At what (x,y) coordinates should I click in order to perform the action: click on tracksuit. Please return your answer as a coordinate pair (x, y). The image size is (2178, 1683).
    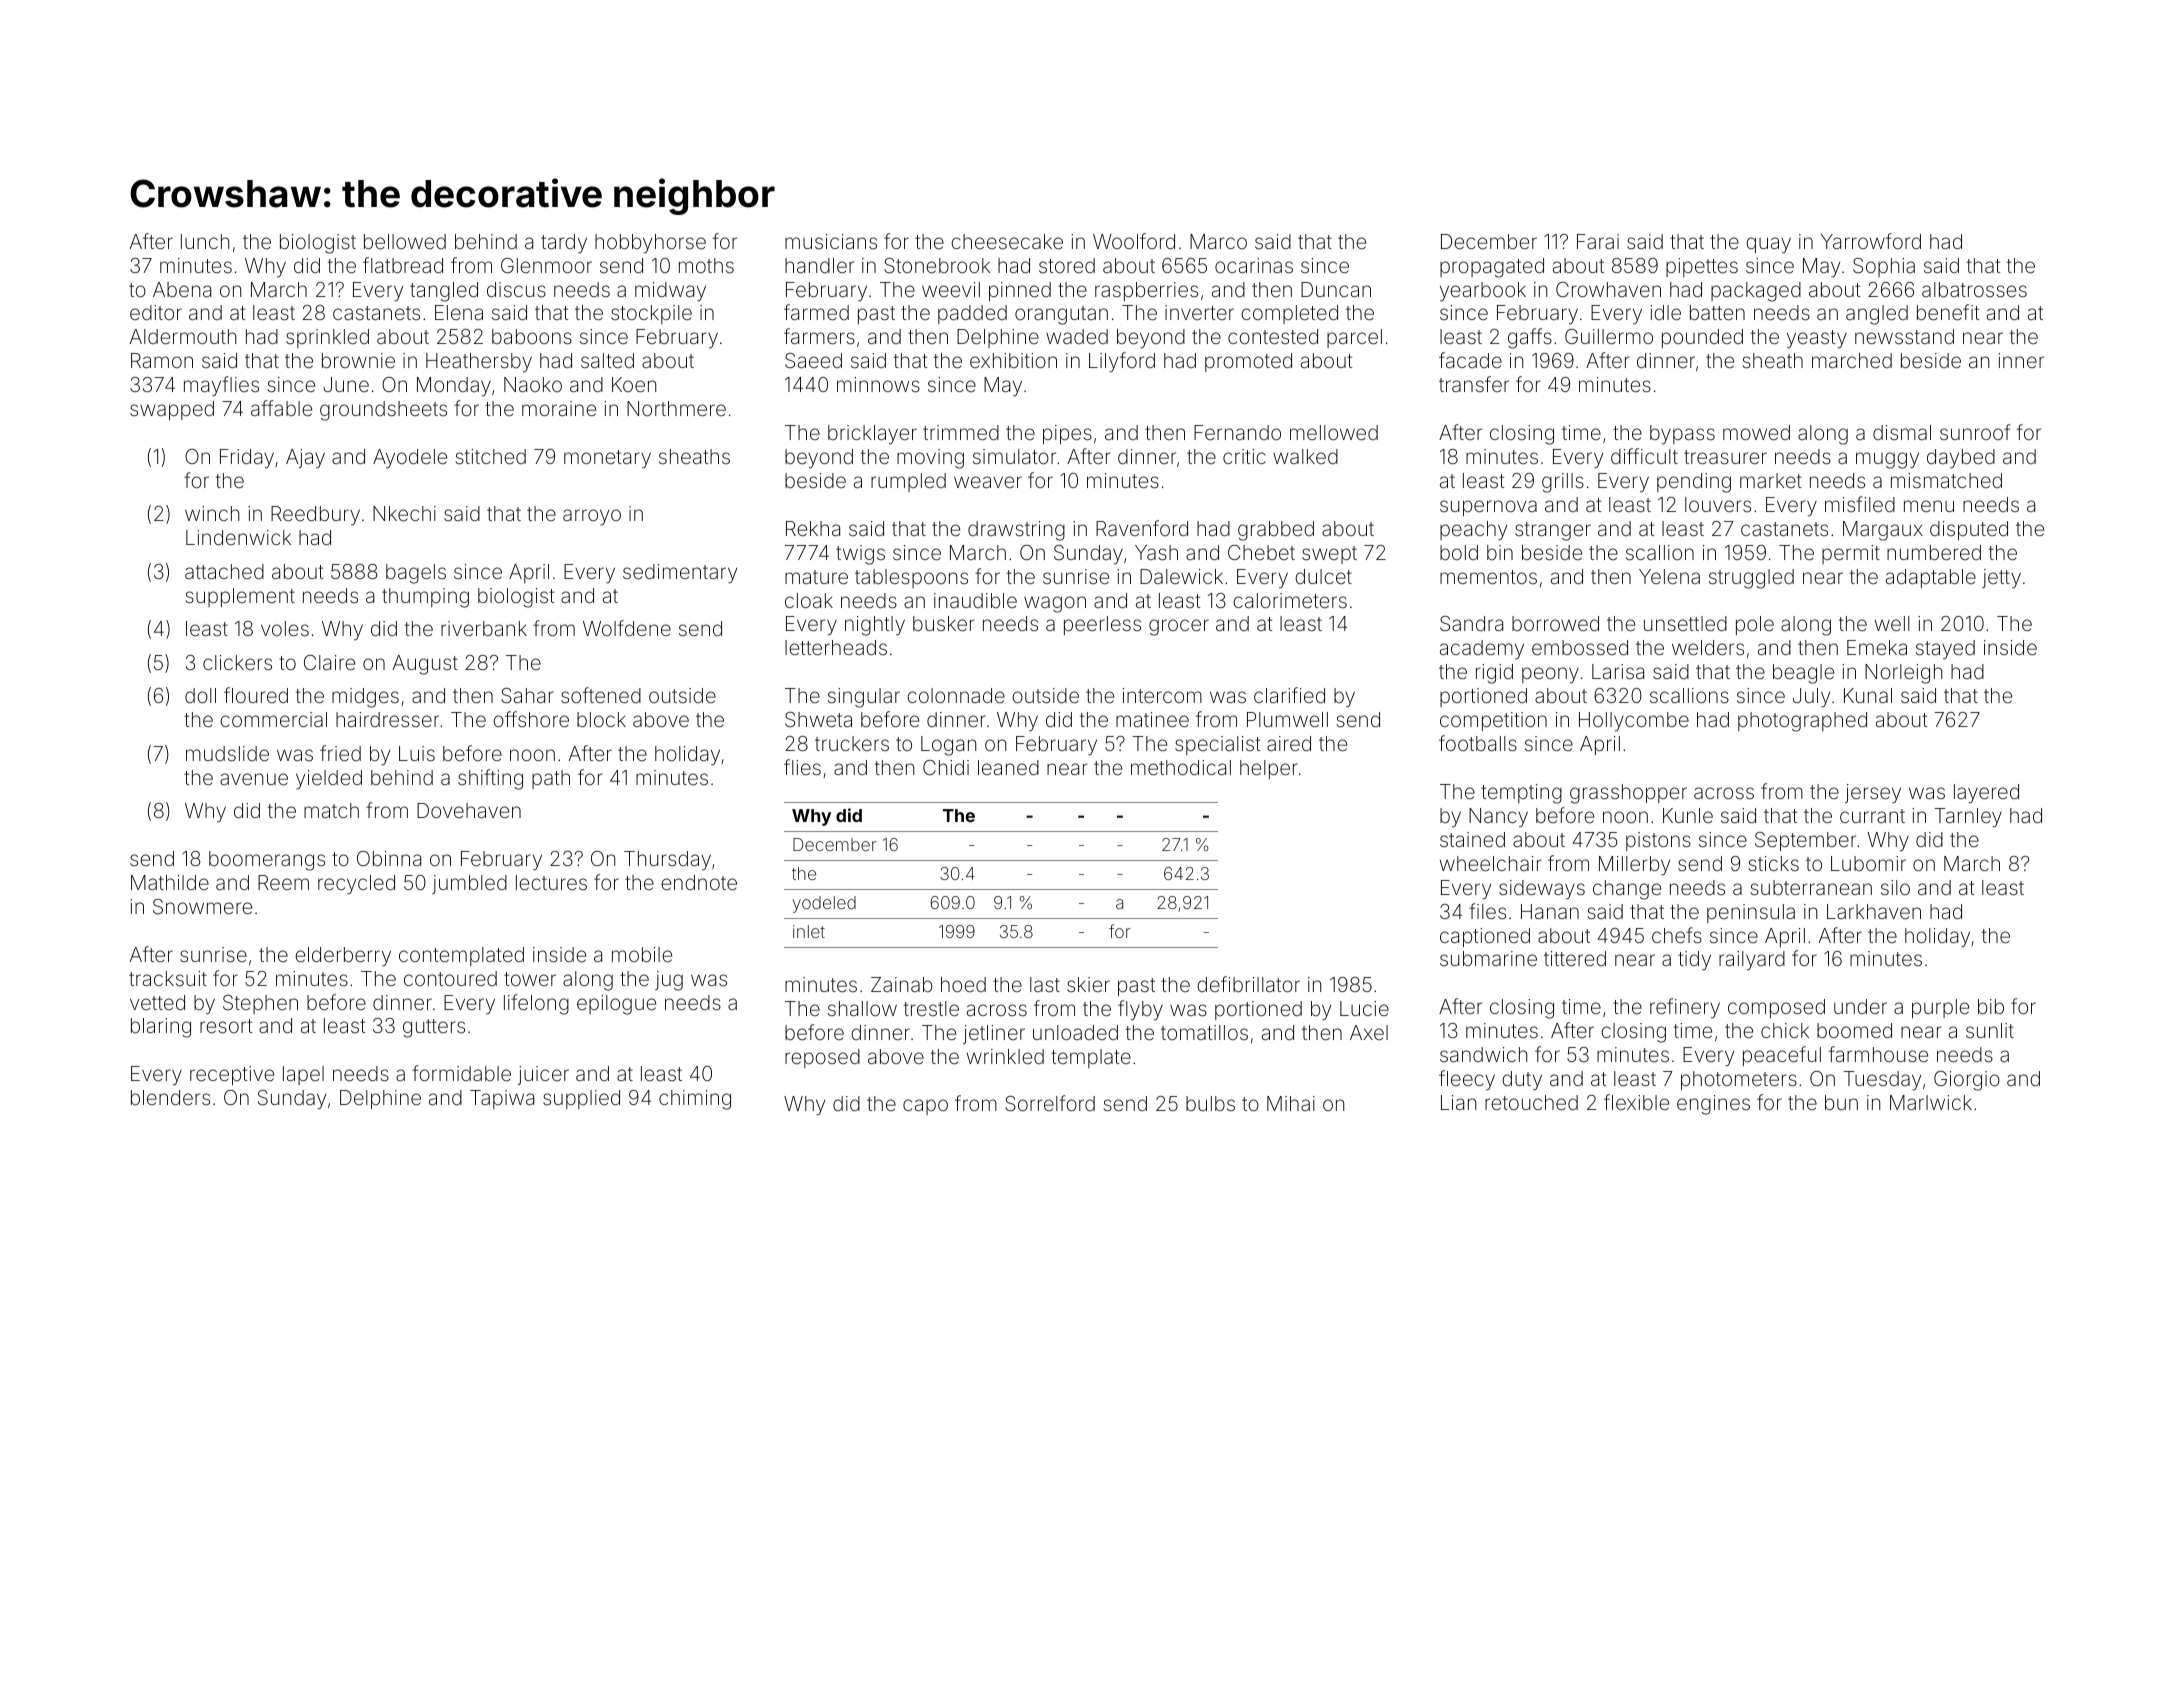
    Looking at the image, I should click on (168, 978).
